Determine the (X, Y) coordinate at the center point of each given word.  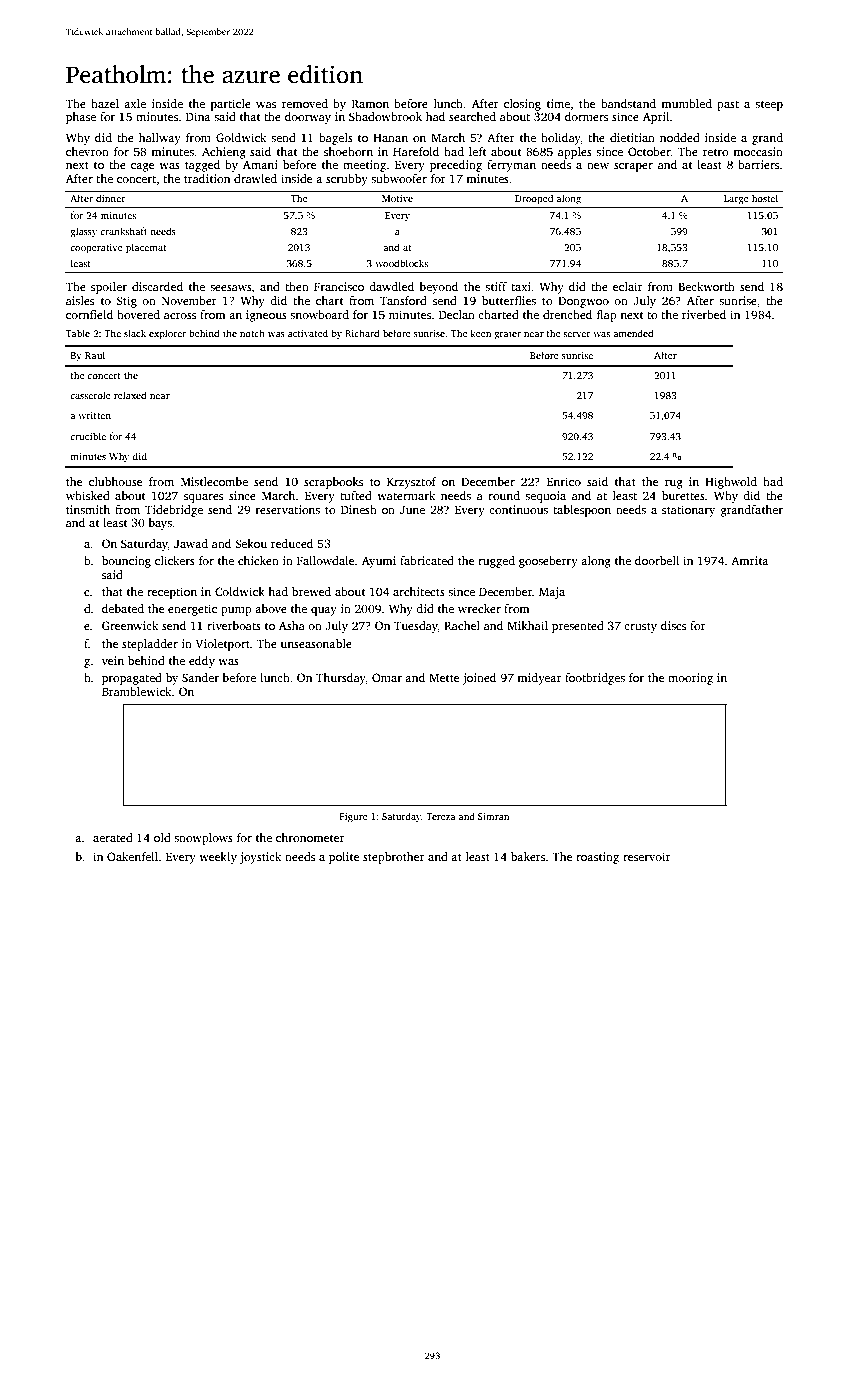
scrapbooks (333, 483)
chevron (87, 151)
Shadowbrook (385, 116)
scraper (633, 167)
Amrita (749, 560)
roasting (597, 858)
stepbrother (394, 858)
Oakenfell (132, 856)
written (94, 415)
